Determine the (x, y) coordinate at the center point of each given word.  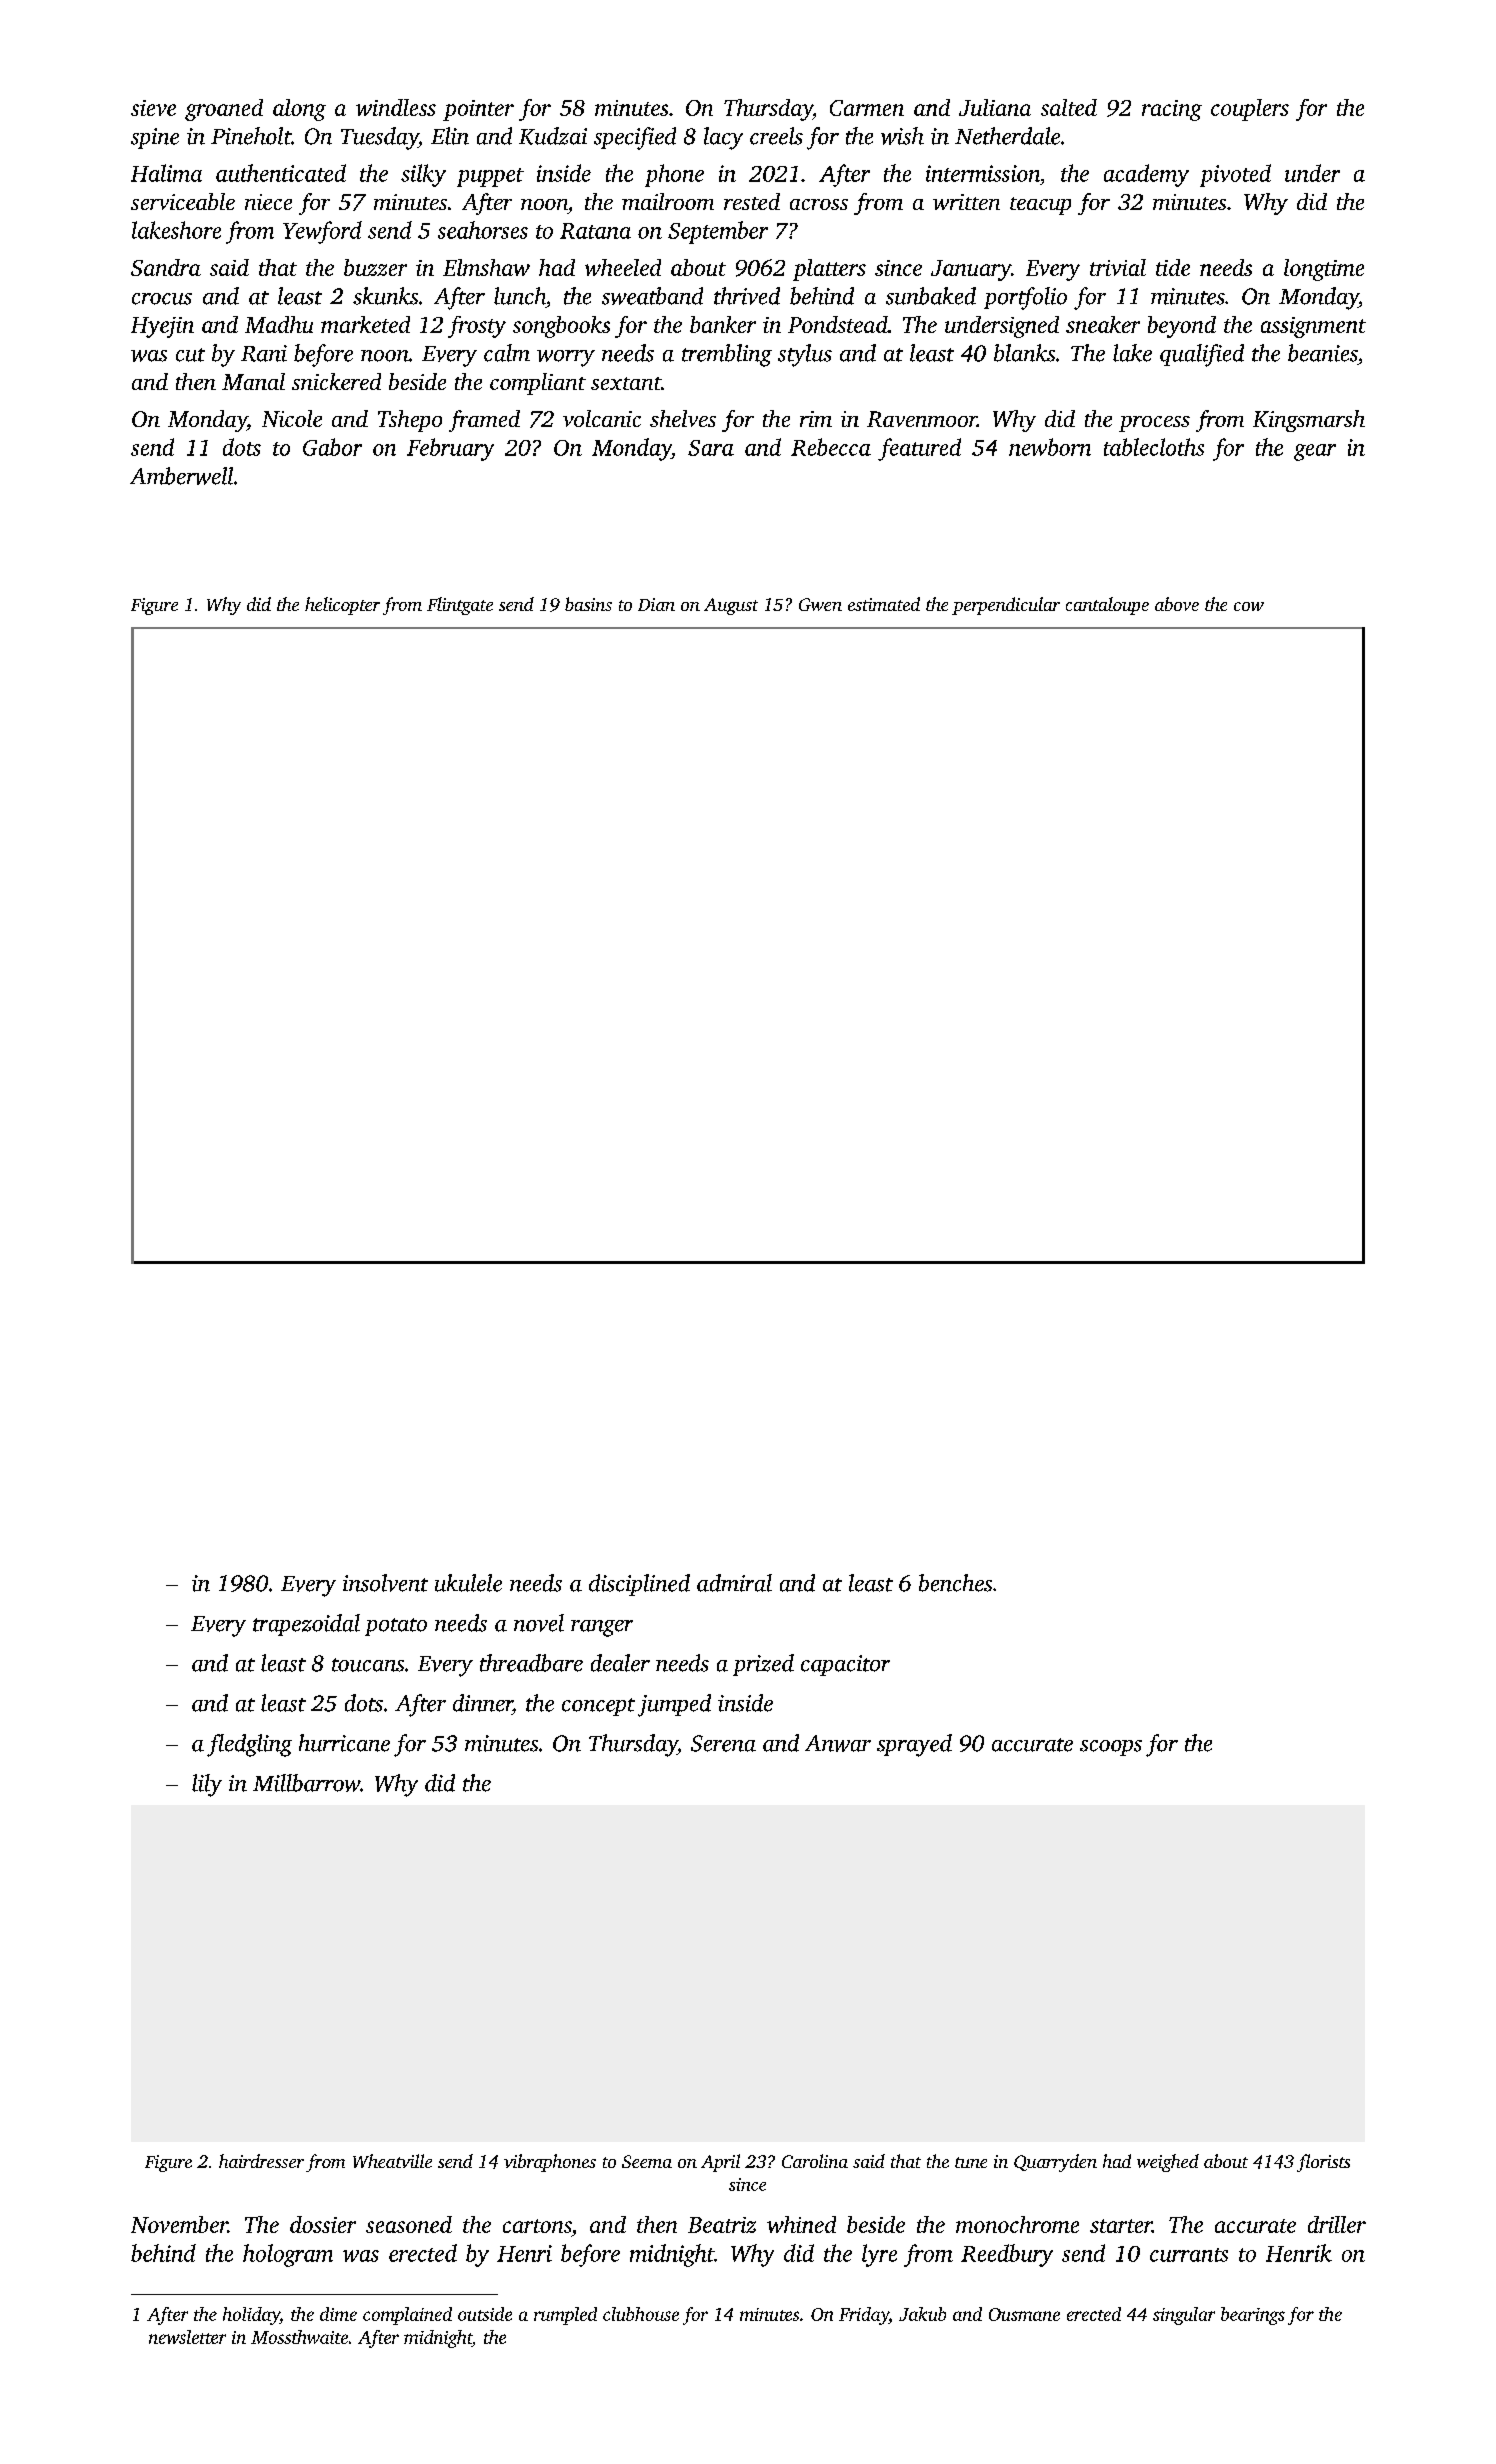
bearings (1253, 2316)
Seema (647, 2161)
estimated (884, 604)
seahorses (483, 230)
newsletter (187, 2337)
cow (1249, 606)
